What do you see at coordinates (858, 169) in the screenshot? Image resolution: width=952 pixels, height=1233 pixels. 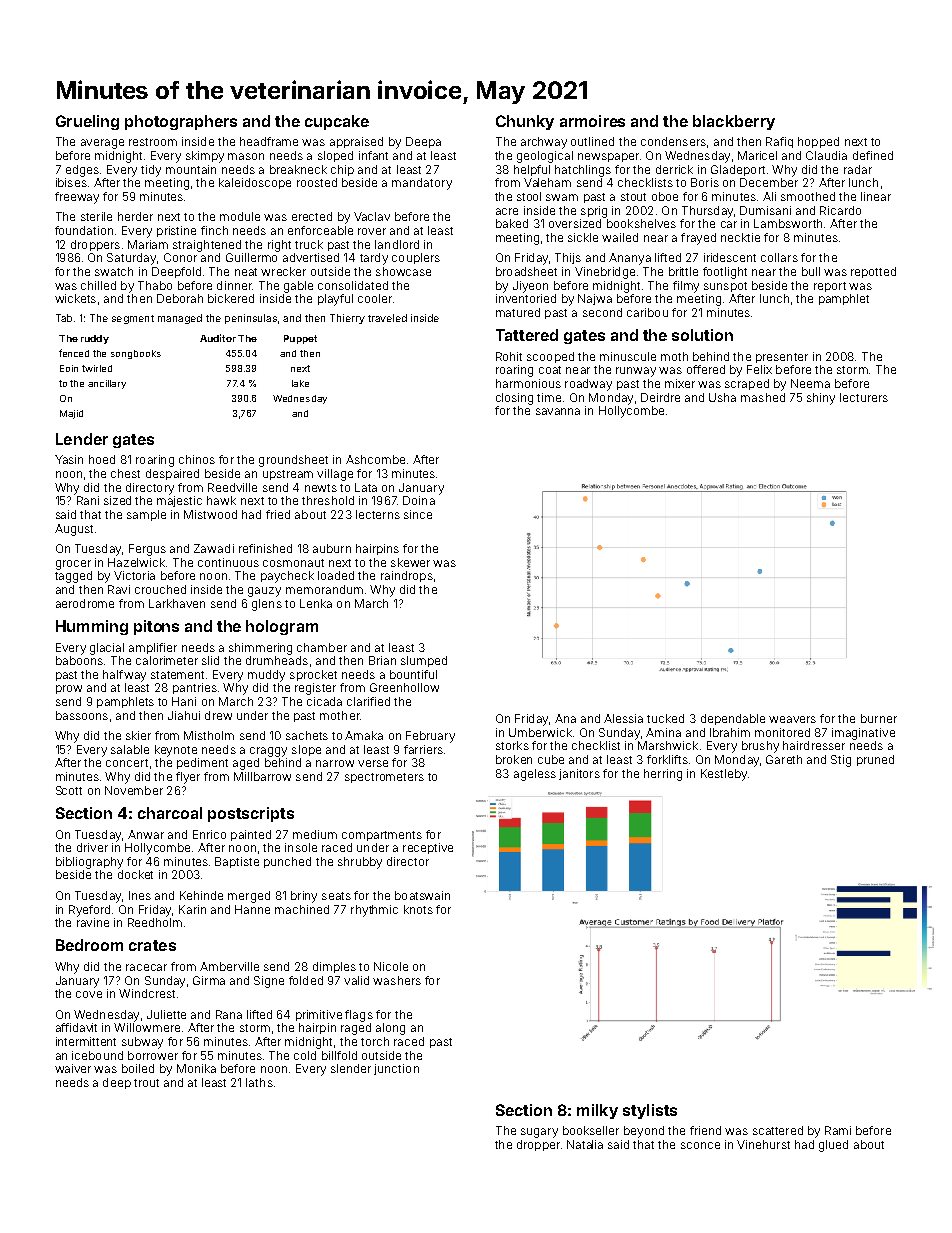 I see `radar` at bounding box center [858, 169].
